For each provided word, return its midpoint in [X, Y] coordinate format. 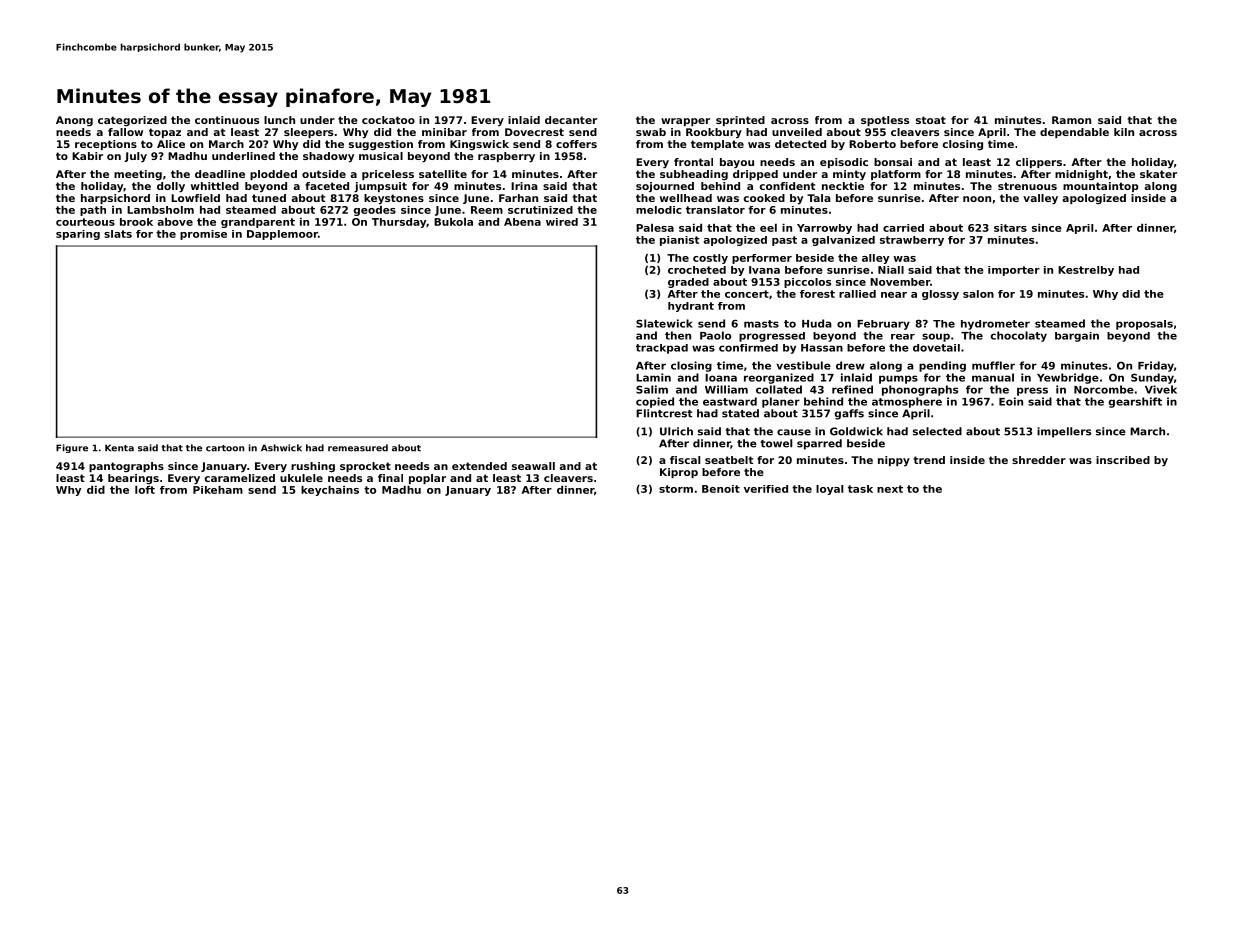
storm [676, 489]
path [93, 211]
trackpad [662, 349]
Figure [72, 448]
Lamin [653, 377]
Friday [1156, 366]
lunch [279, 120]
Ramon [1071, 120]
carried [903, 228]
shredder [1039, 460]
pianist [680, 241]
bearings [133, 479]
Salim [652, 389]
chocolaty [1018, 336]
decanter [571, 120]
